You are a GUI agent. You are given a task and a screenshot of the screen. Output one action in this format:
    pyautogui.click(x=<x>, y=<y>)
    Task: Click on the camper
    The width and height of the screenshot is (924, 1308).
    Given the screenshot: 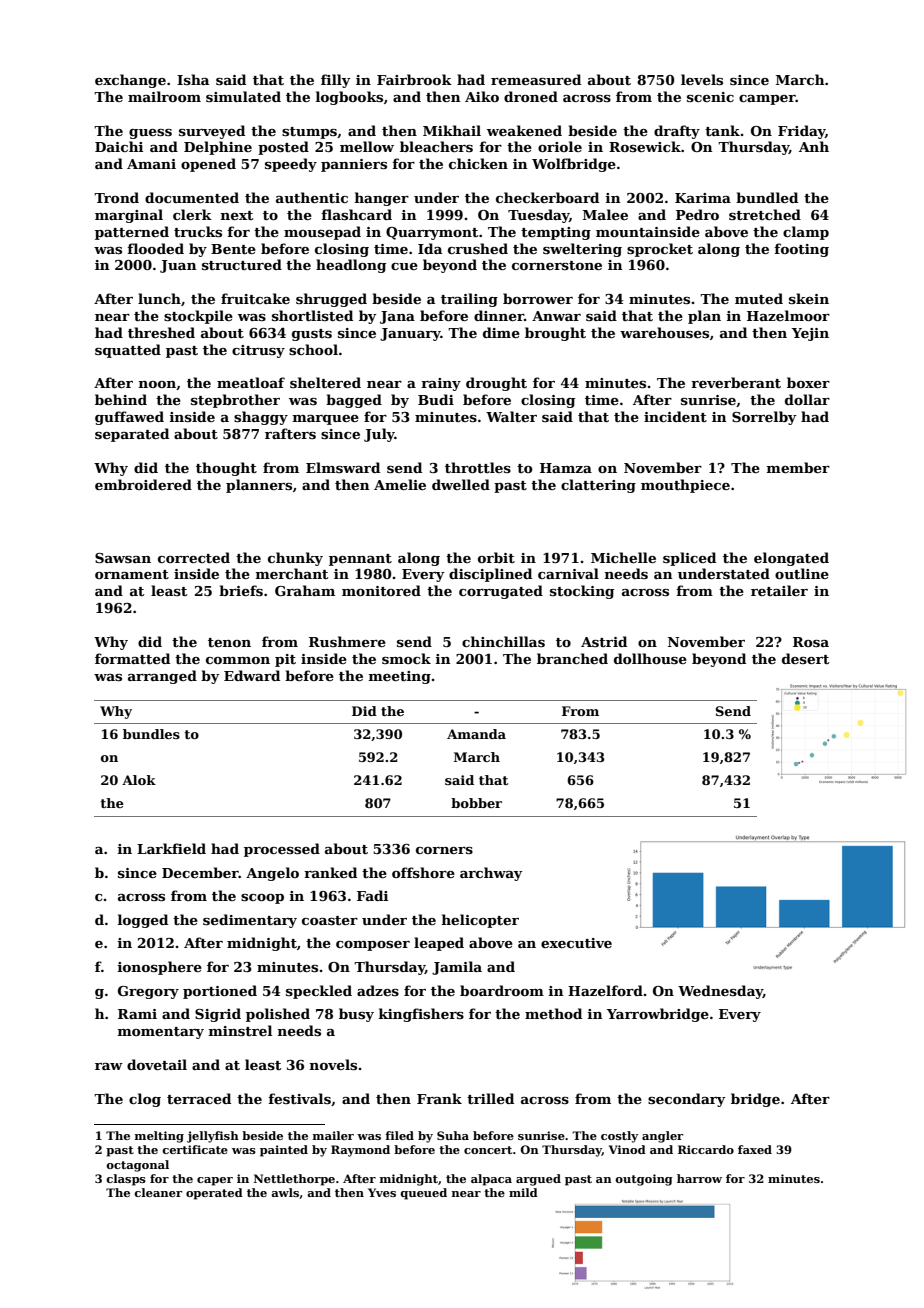 What is the action you would take?
    pyautogui.click(x=767, y=100)
